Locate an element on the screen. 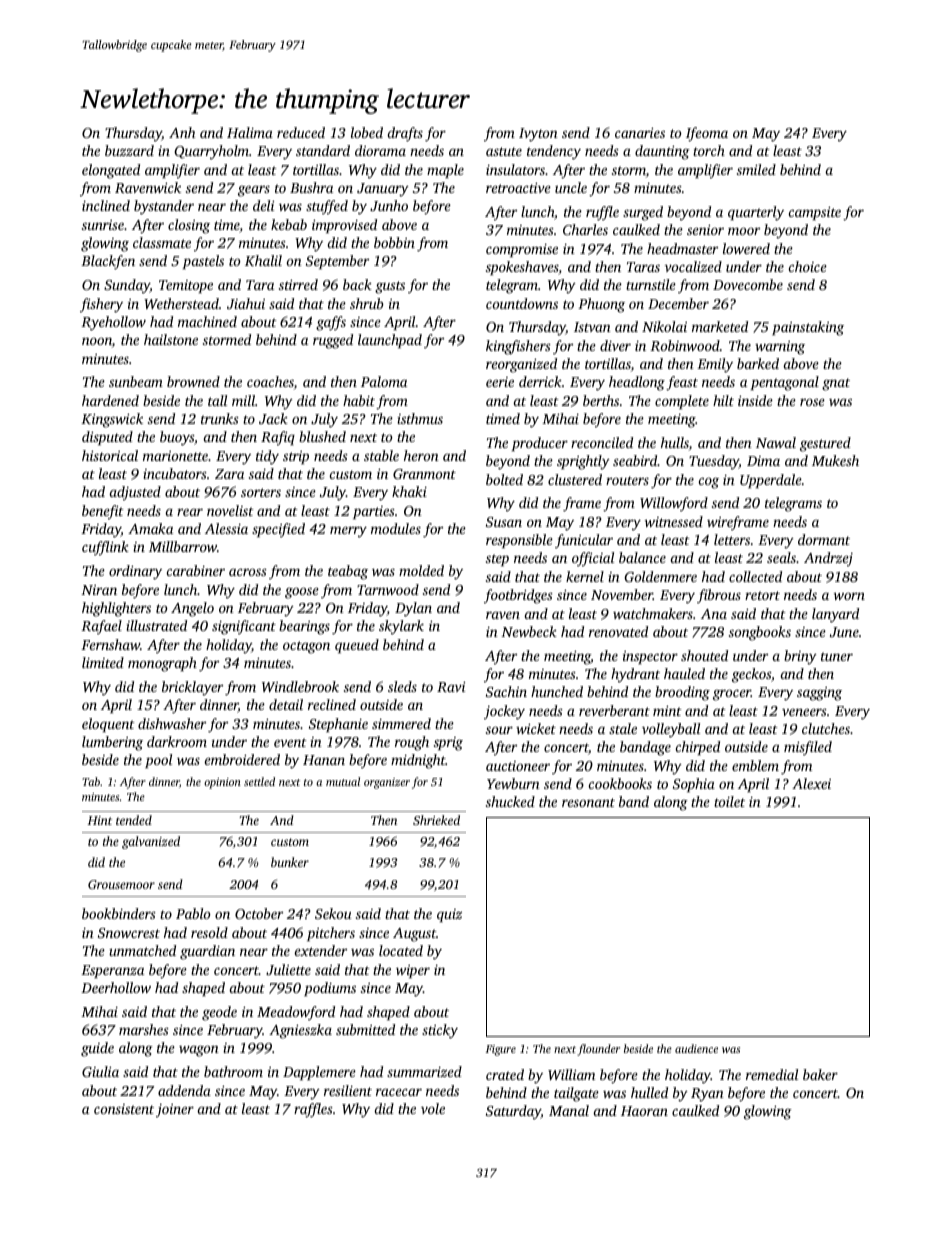 This screenshot has width=952, height=1233. Shrieked is located at coordinates (436, 820).
